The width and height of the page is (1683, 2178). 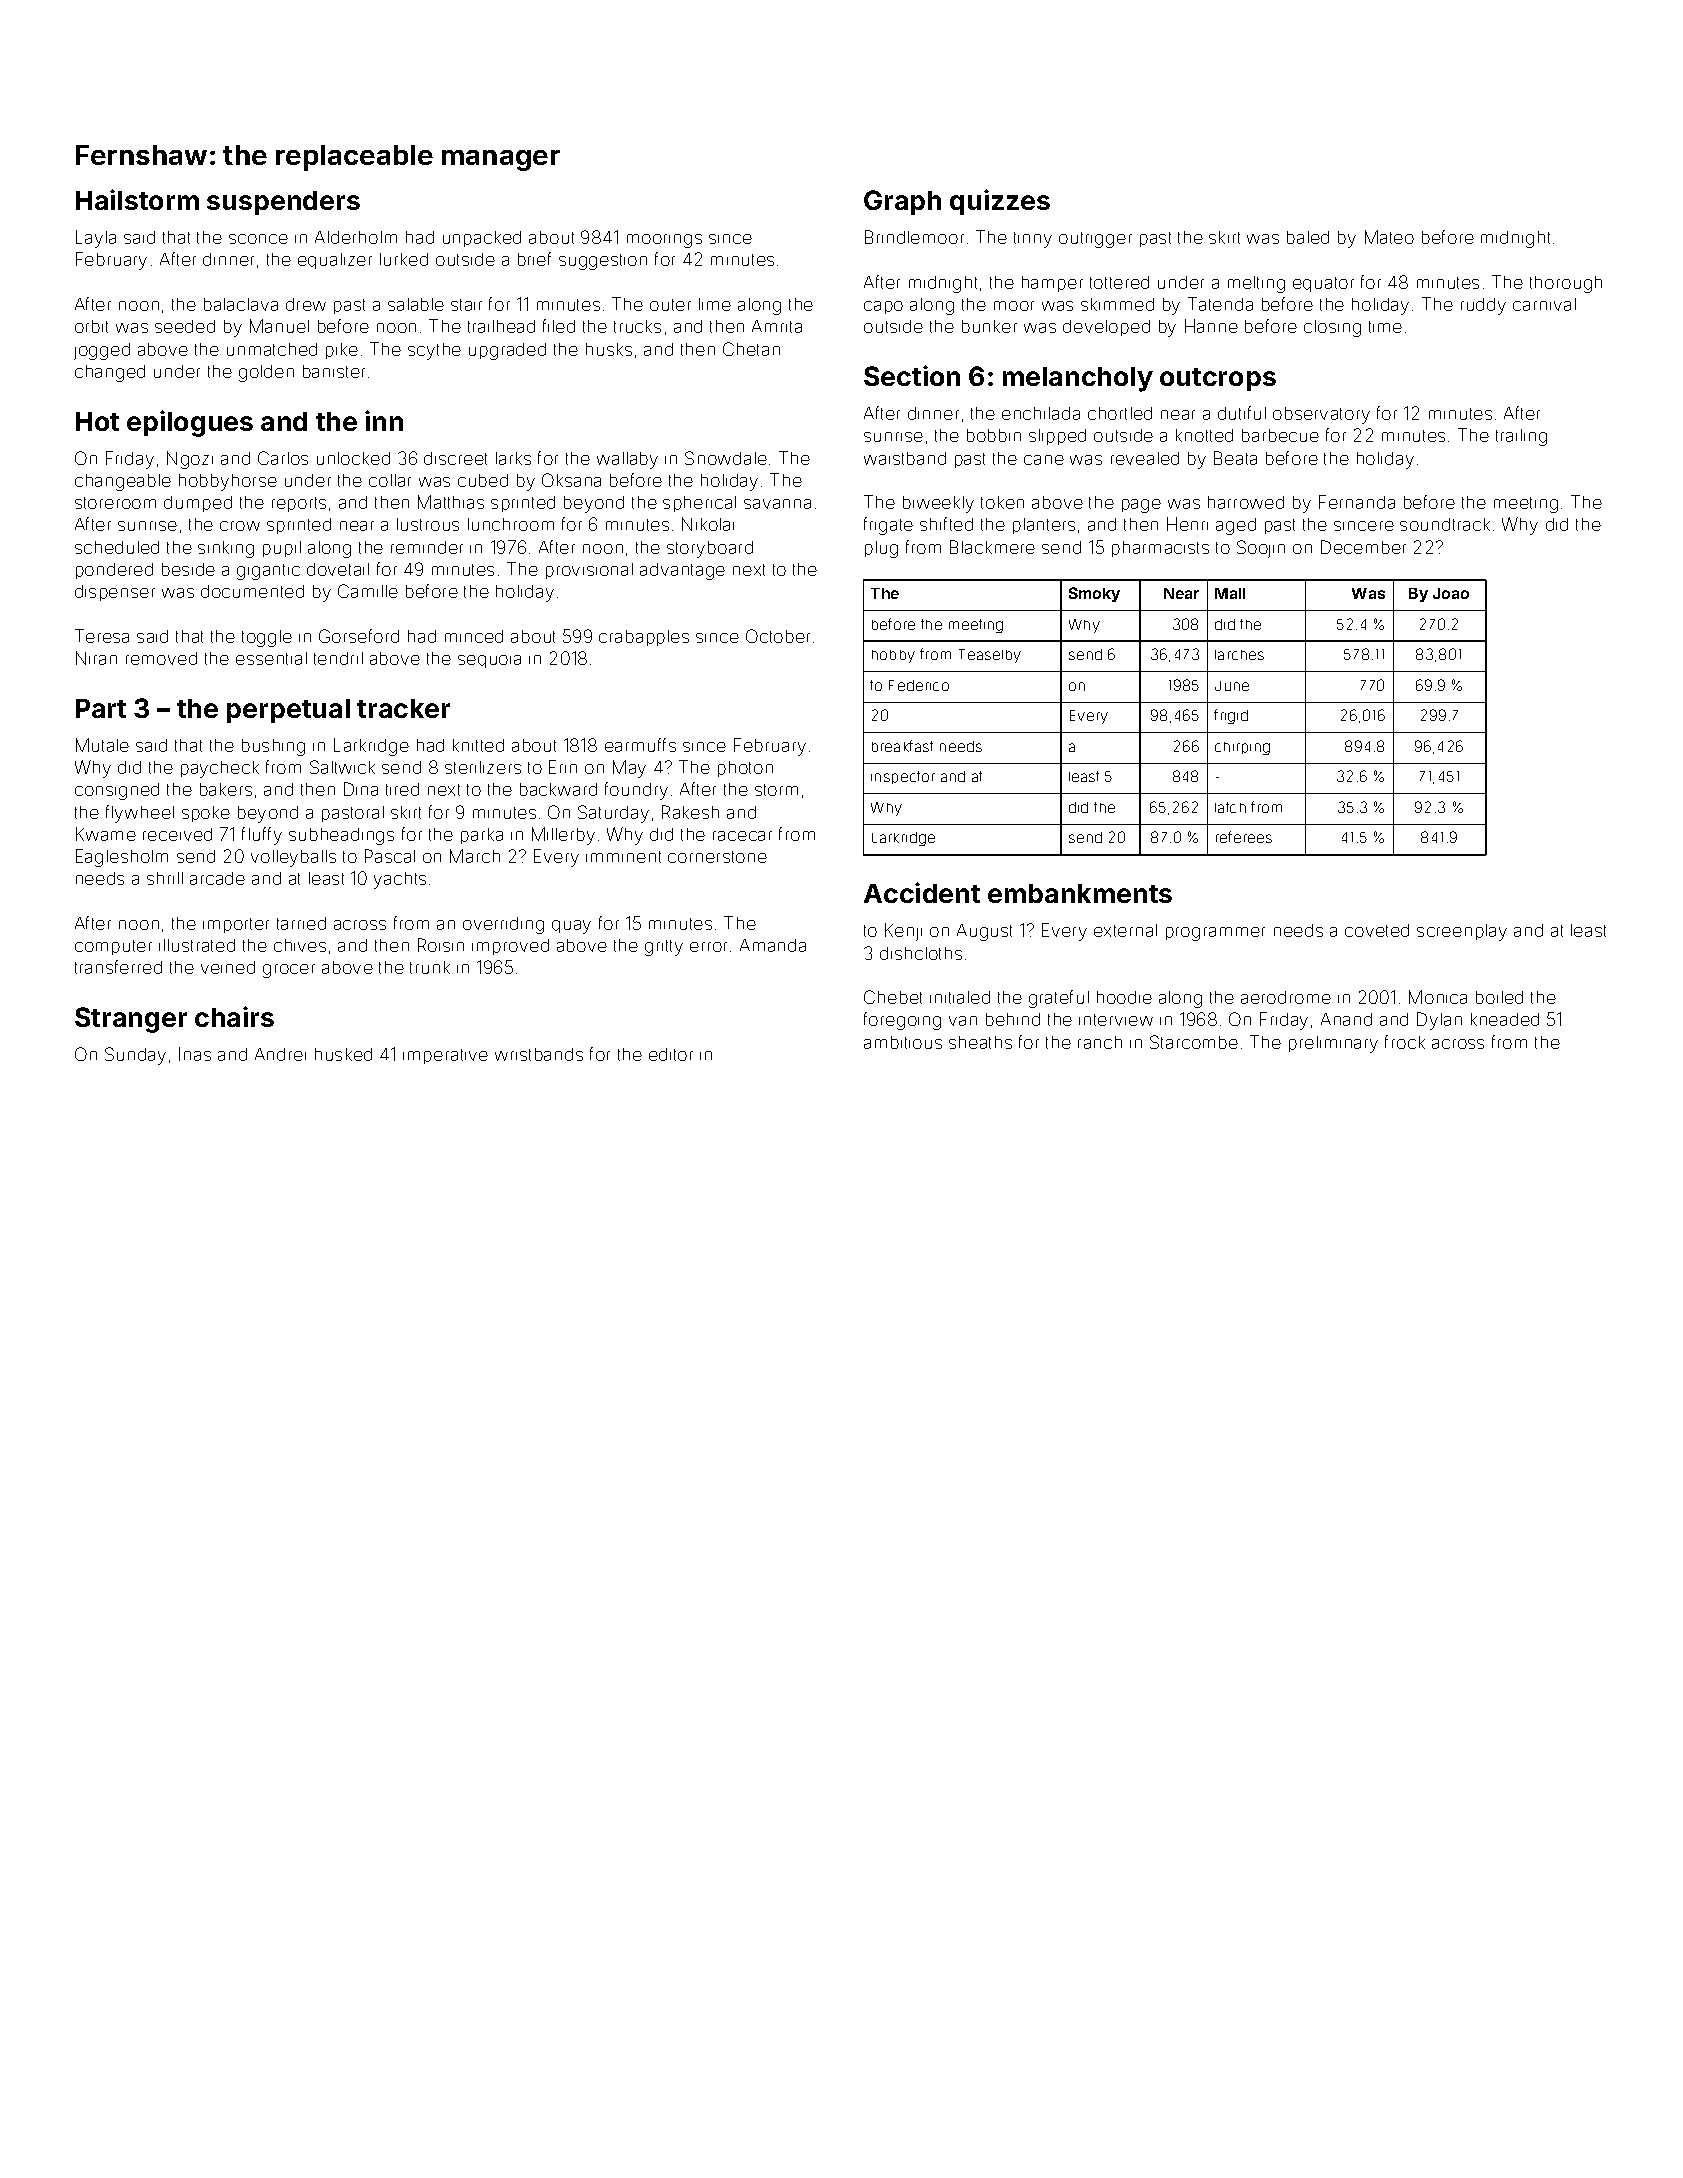 I want to click on scythe, so click(x=434, y=351).
